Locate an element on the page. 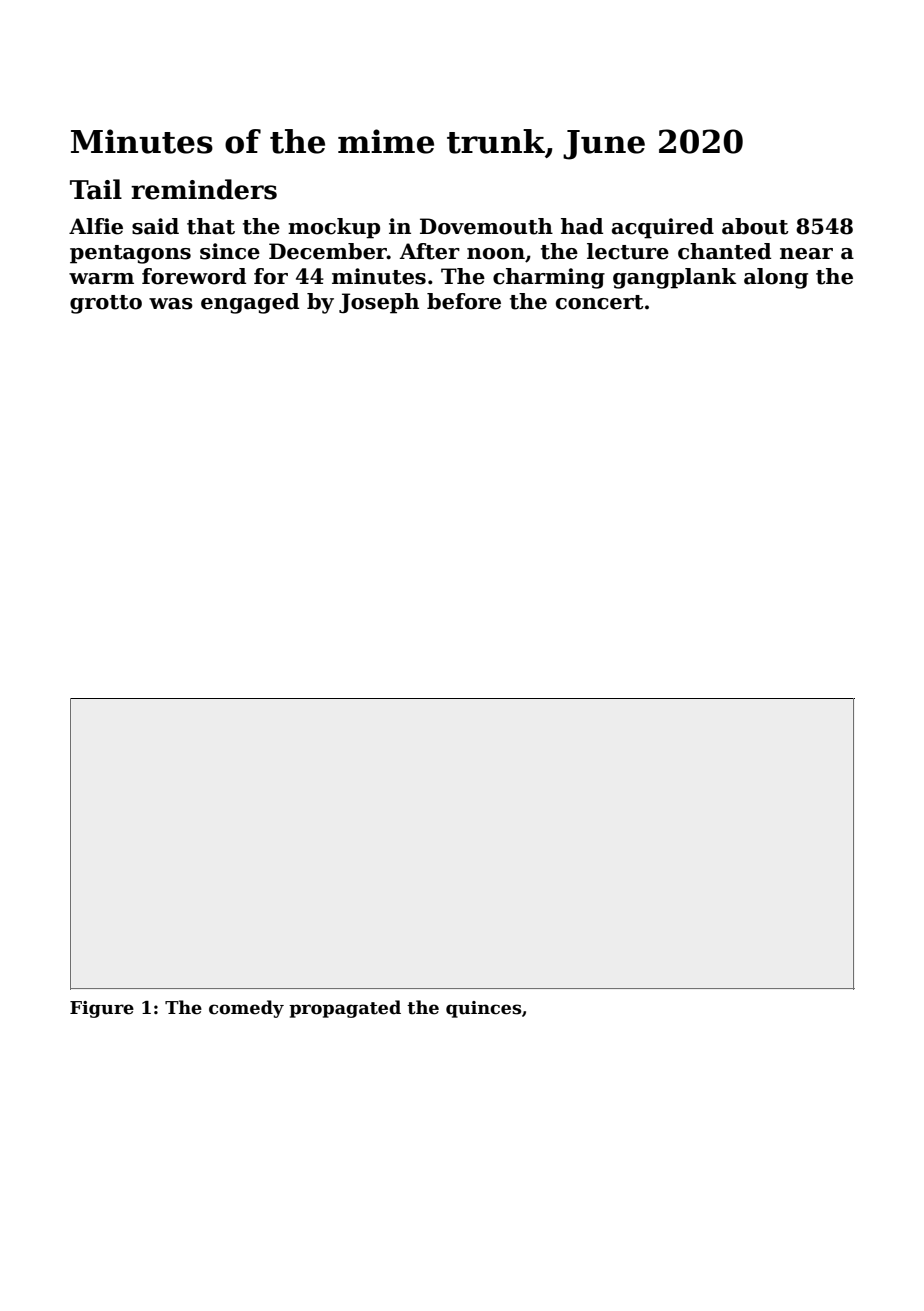 The image size is (924, 1311). had is located at coordinates (582, 226).
